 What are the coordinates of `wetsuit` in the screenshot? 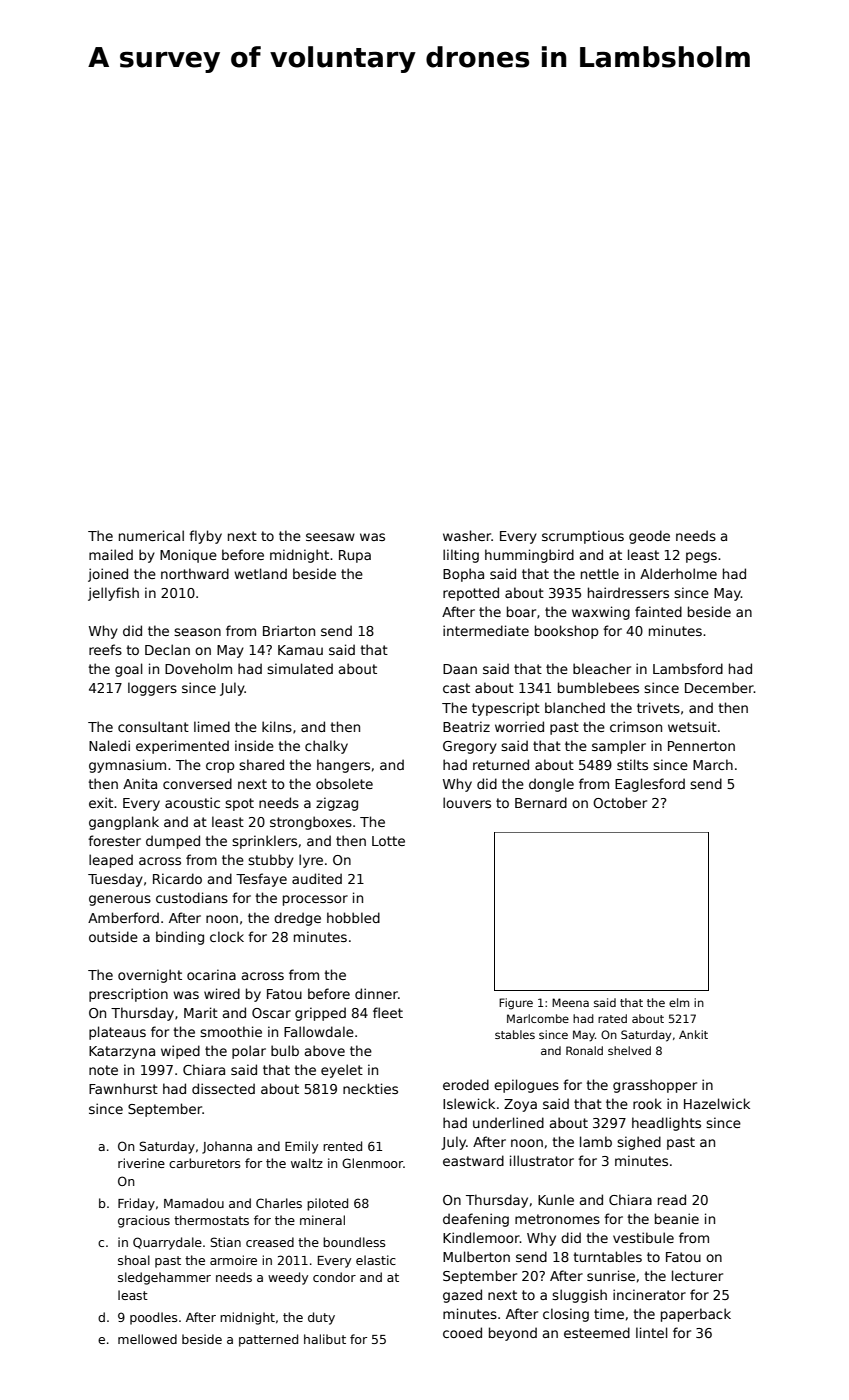 It's located at (692, 726).
